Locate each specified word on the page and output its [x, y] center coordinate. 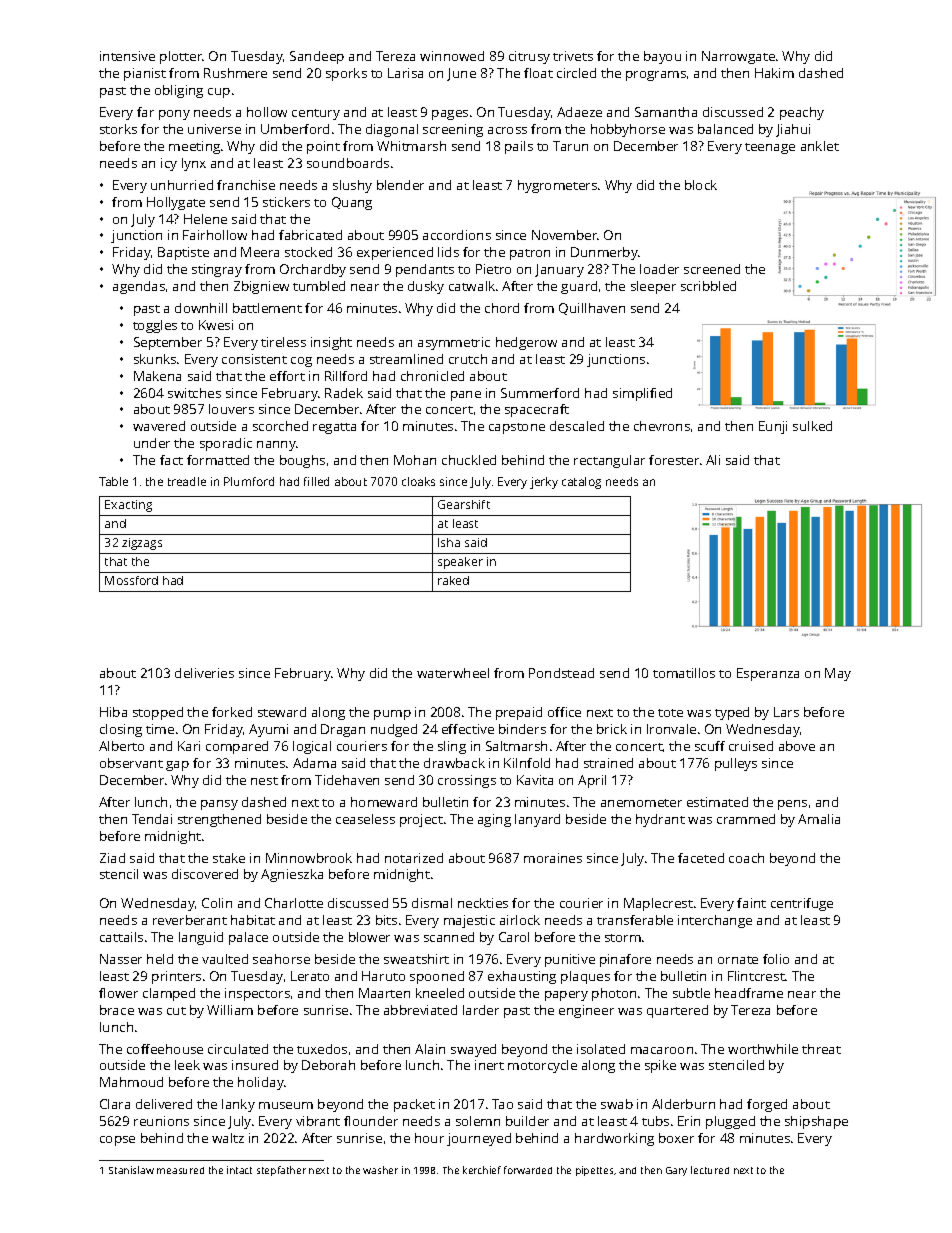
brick [612, 729]
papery [566, 996]
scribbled [708, 286]
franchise [246, 185]
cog [301, 362]
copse [117, 1141]
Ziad [112, 858]
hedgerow [526, 343]
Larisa [405, 73]
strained [608, 763]
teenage [770, 148]
